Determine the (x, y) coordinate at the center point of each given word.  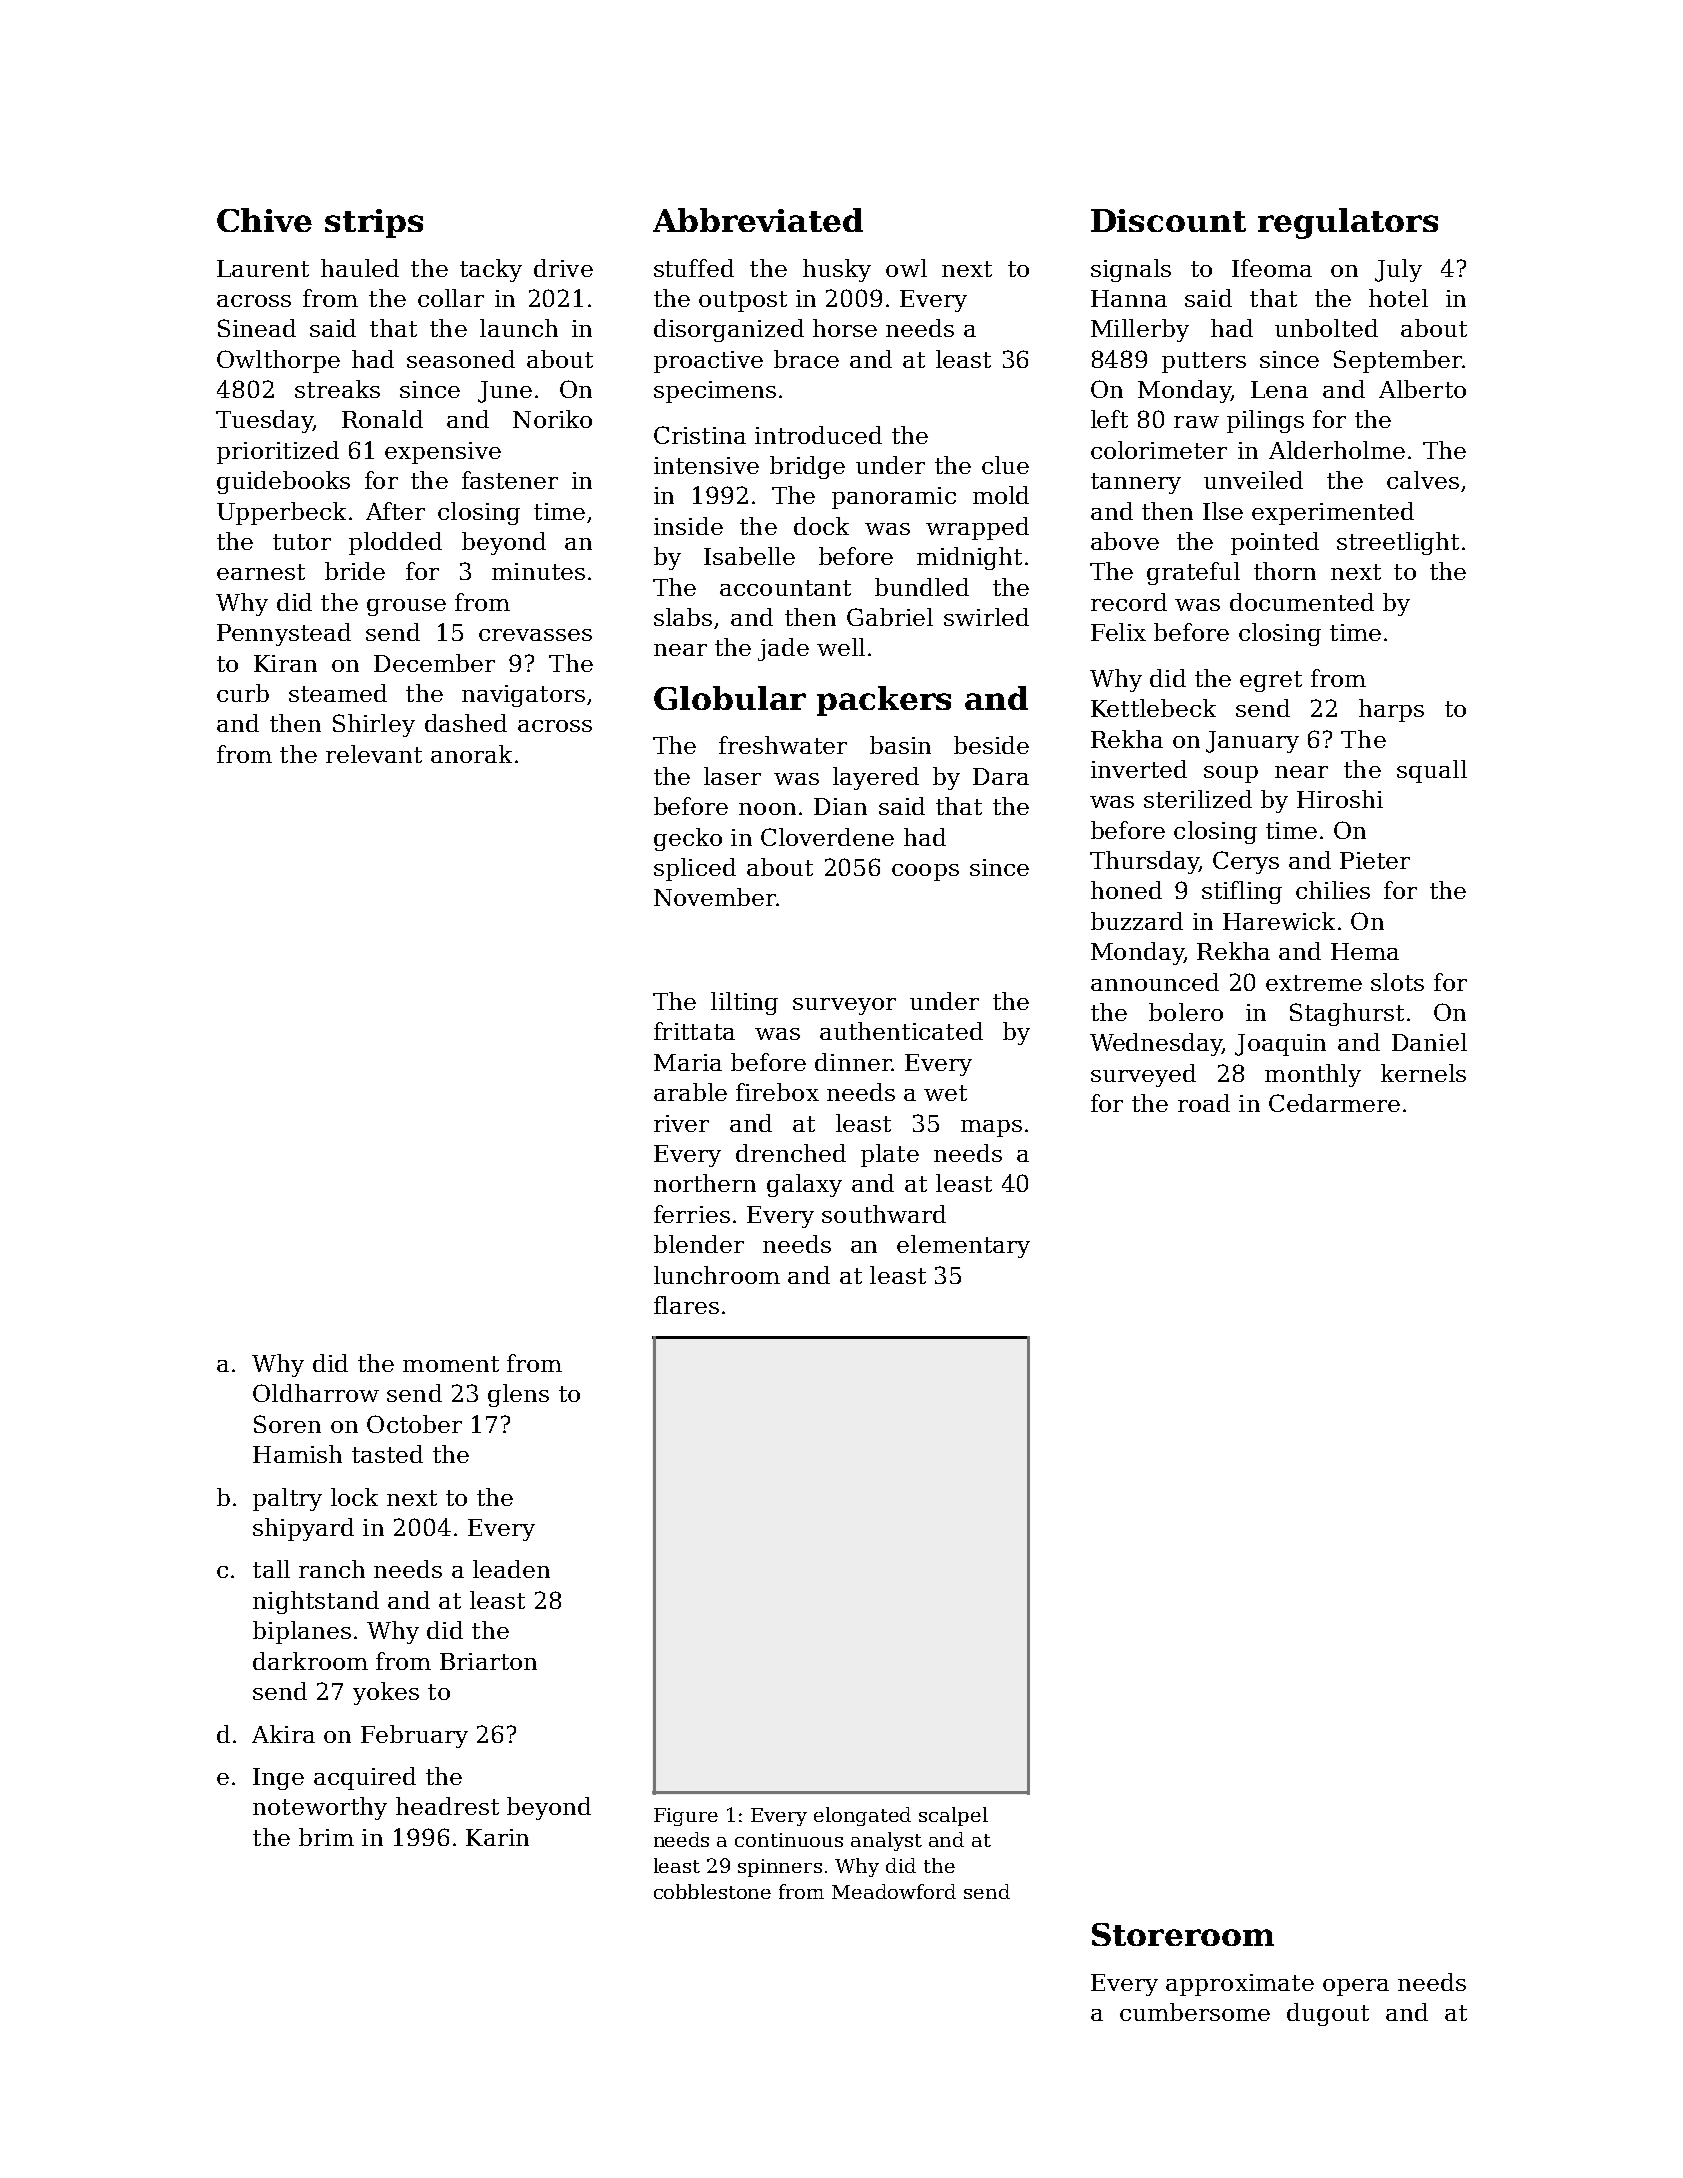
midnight (969, 558)
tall (271, 1569)
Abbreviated (758, 220)
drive (563, 268)
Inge (278, 1779)
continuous (789, 1840)
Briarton (488, 1661)
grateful (1193, 573)
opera (1356, 1987)
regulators (1348, 223)
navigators (523, 696)
